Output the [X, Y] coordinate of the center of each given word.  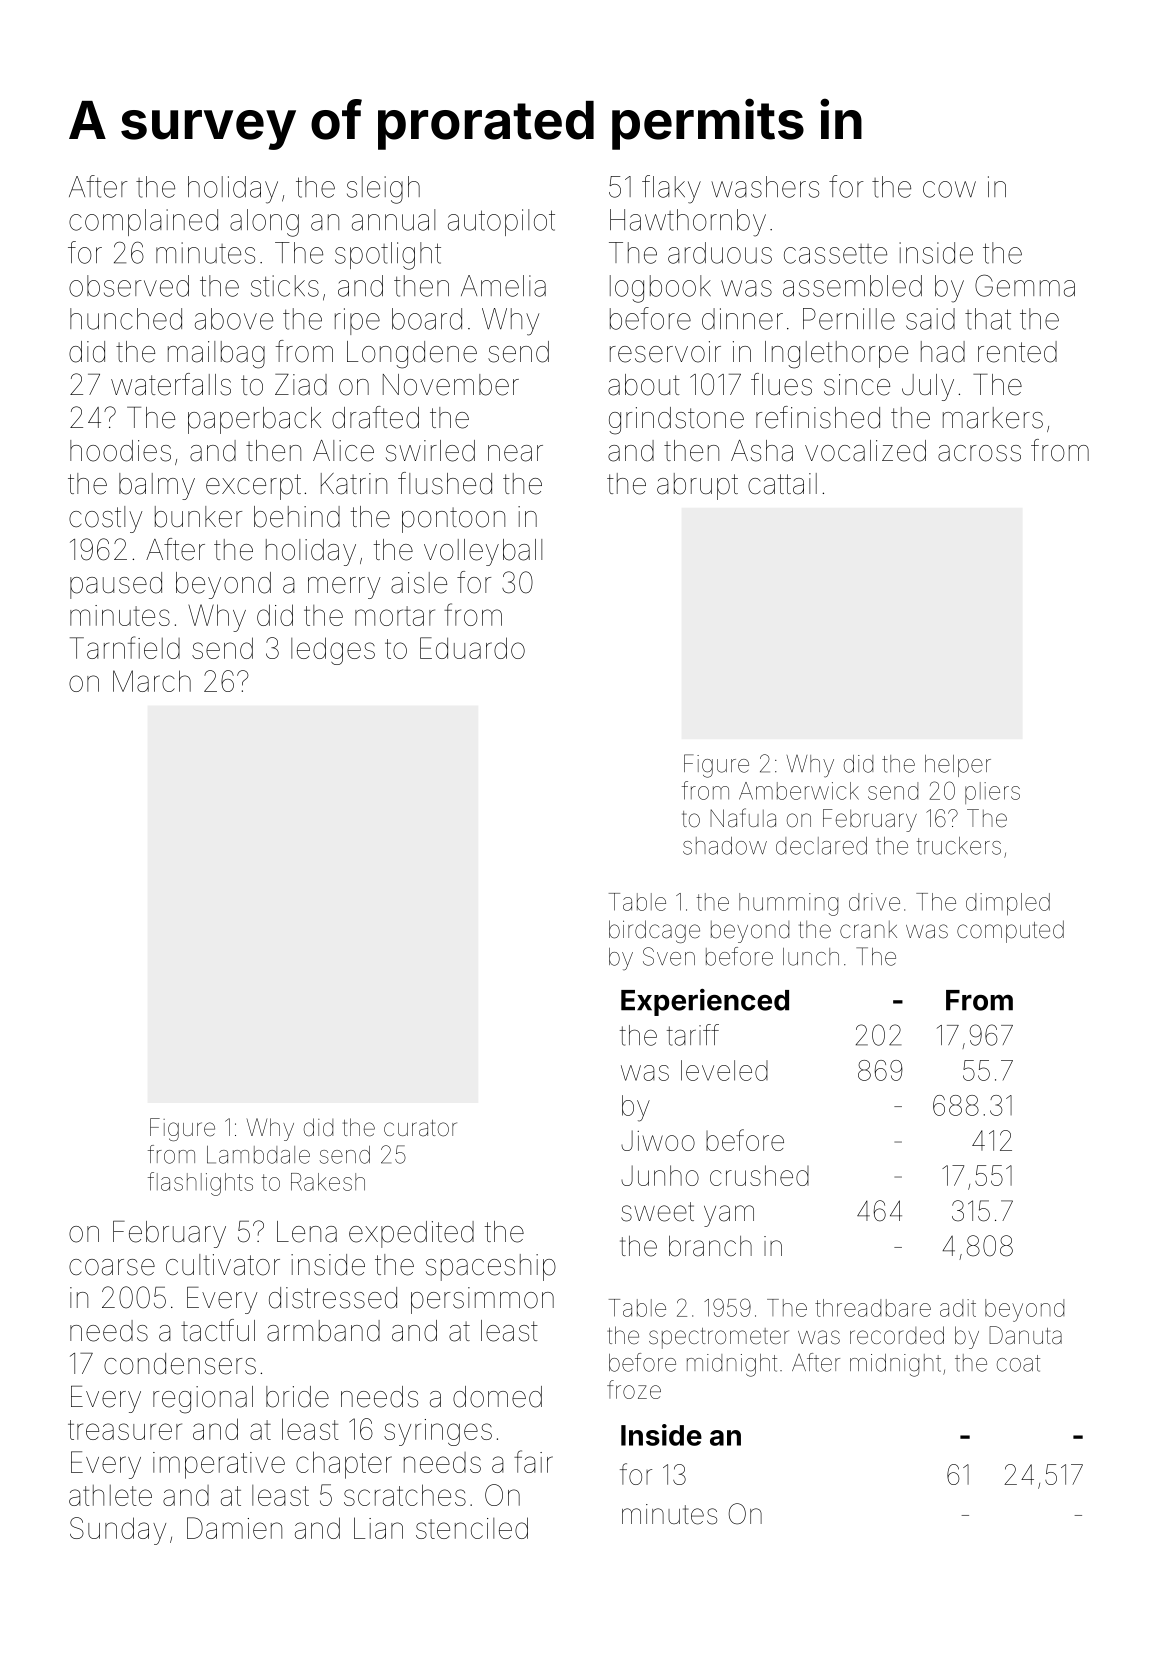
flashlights [200, 1184]
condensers [180, 1364]
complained [143, 222]
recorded [897, 1335]
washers [765, 187]
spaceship [491, 1267]
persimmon [482, 1300]
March [152, 681]
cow [949, 189]
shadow [725, 846]
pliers [992, 793]
